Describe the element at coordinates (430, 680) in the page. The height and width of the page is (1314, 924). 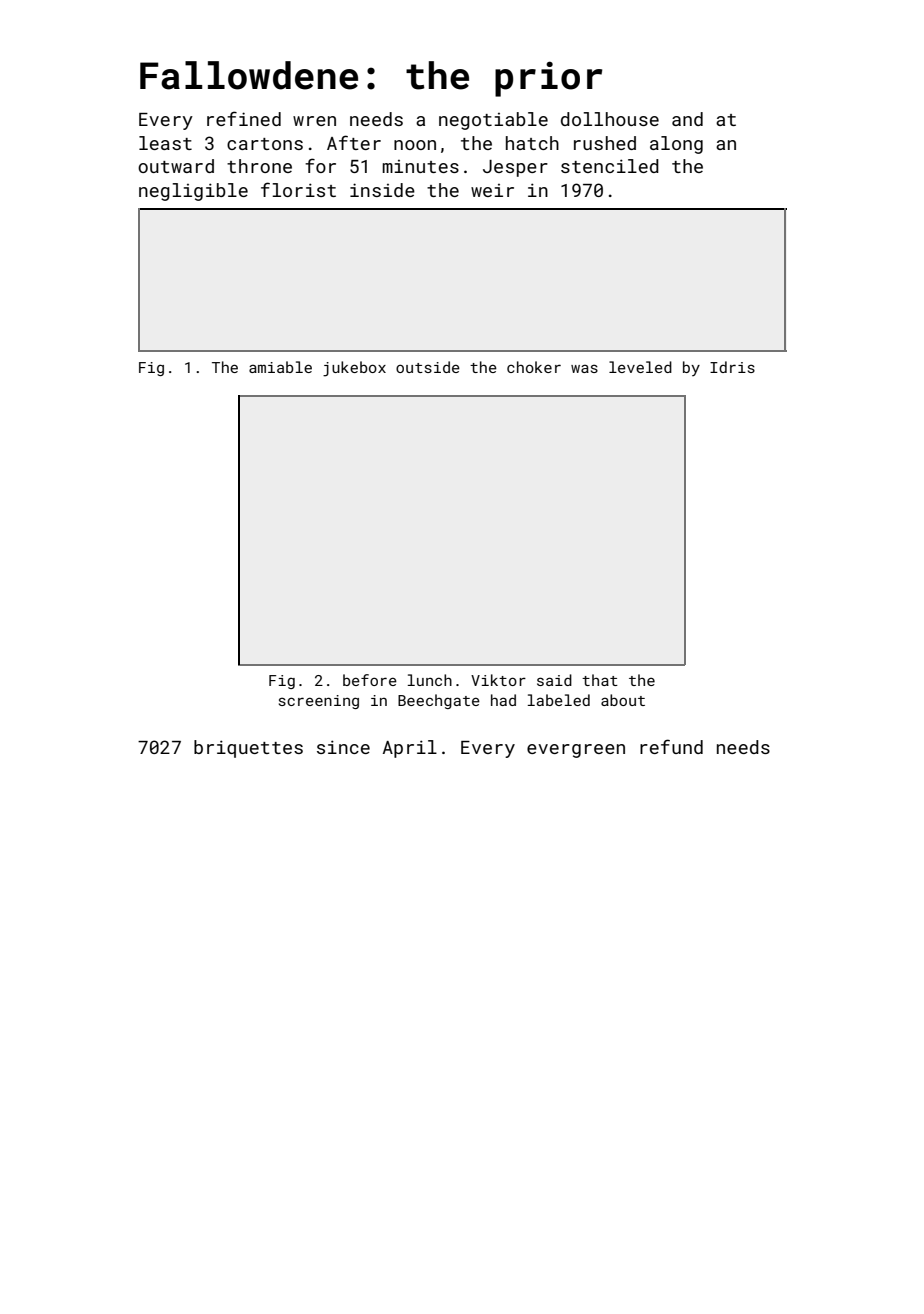
I see `lunch` at that location.
